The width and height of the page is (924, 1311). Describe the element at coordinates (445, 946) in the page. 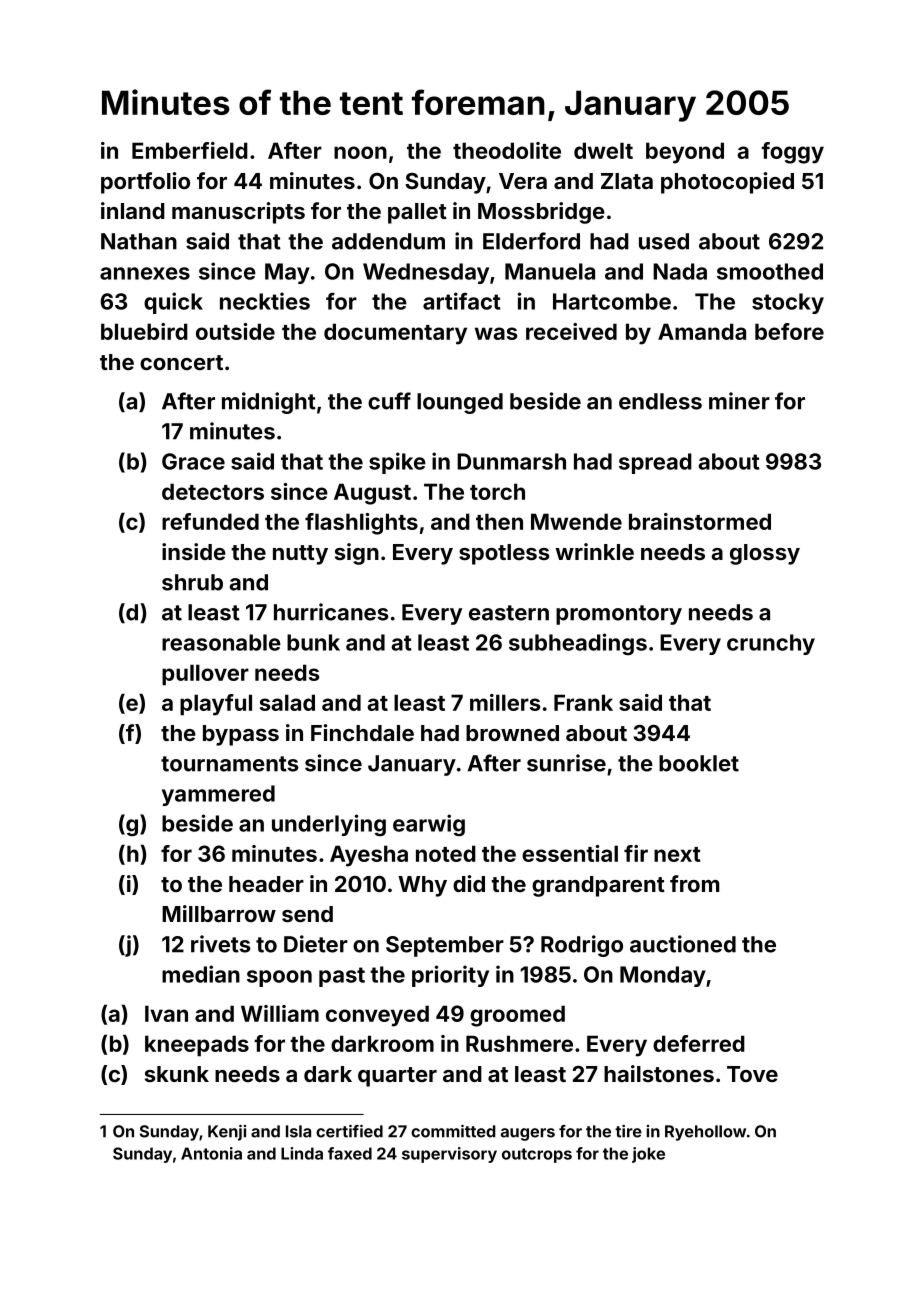

I see `September` at that location.
